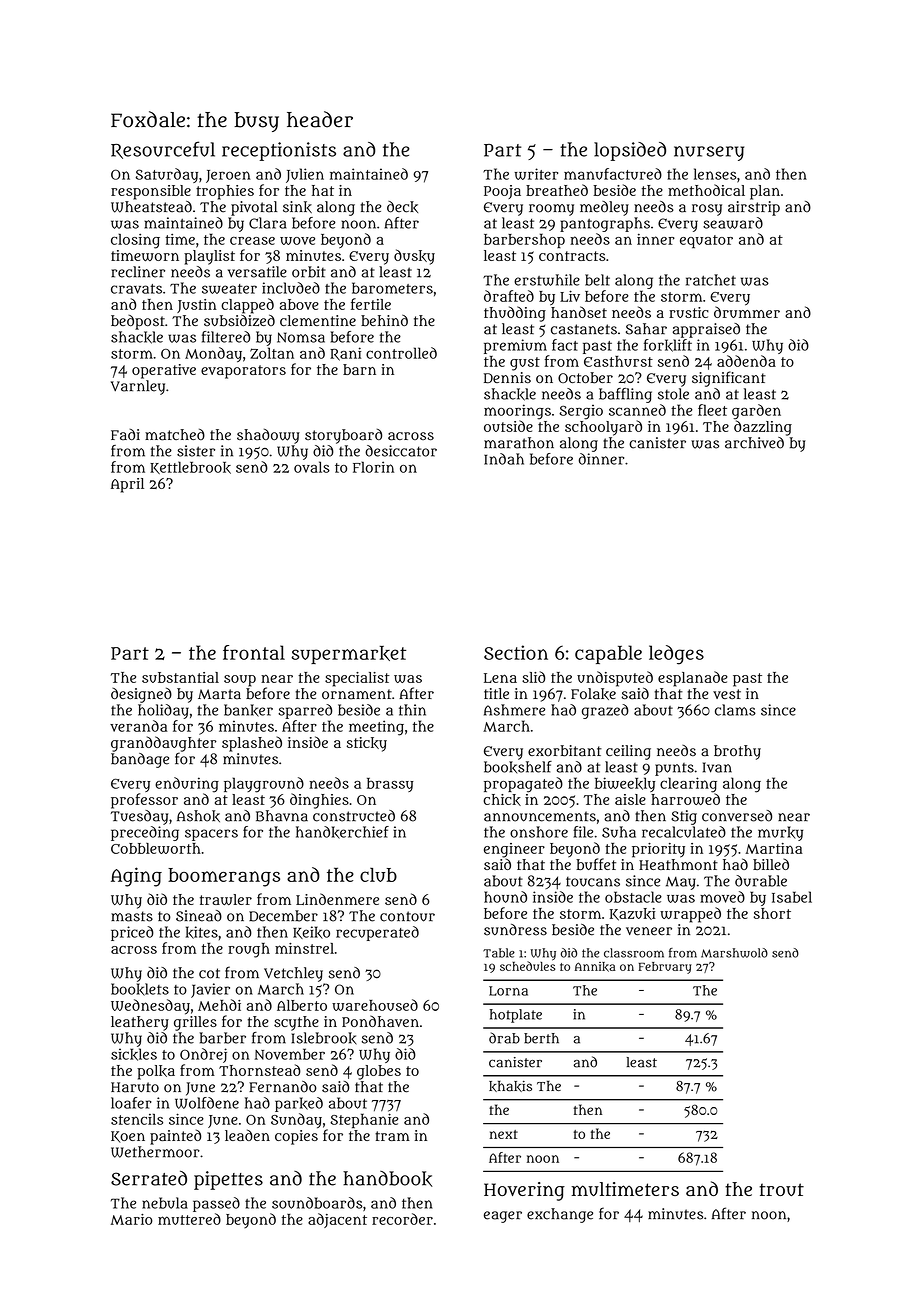  Describe the element at coordinates (709, 153) in the screenshot. I see `nursery` at that location.
